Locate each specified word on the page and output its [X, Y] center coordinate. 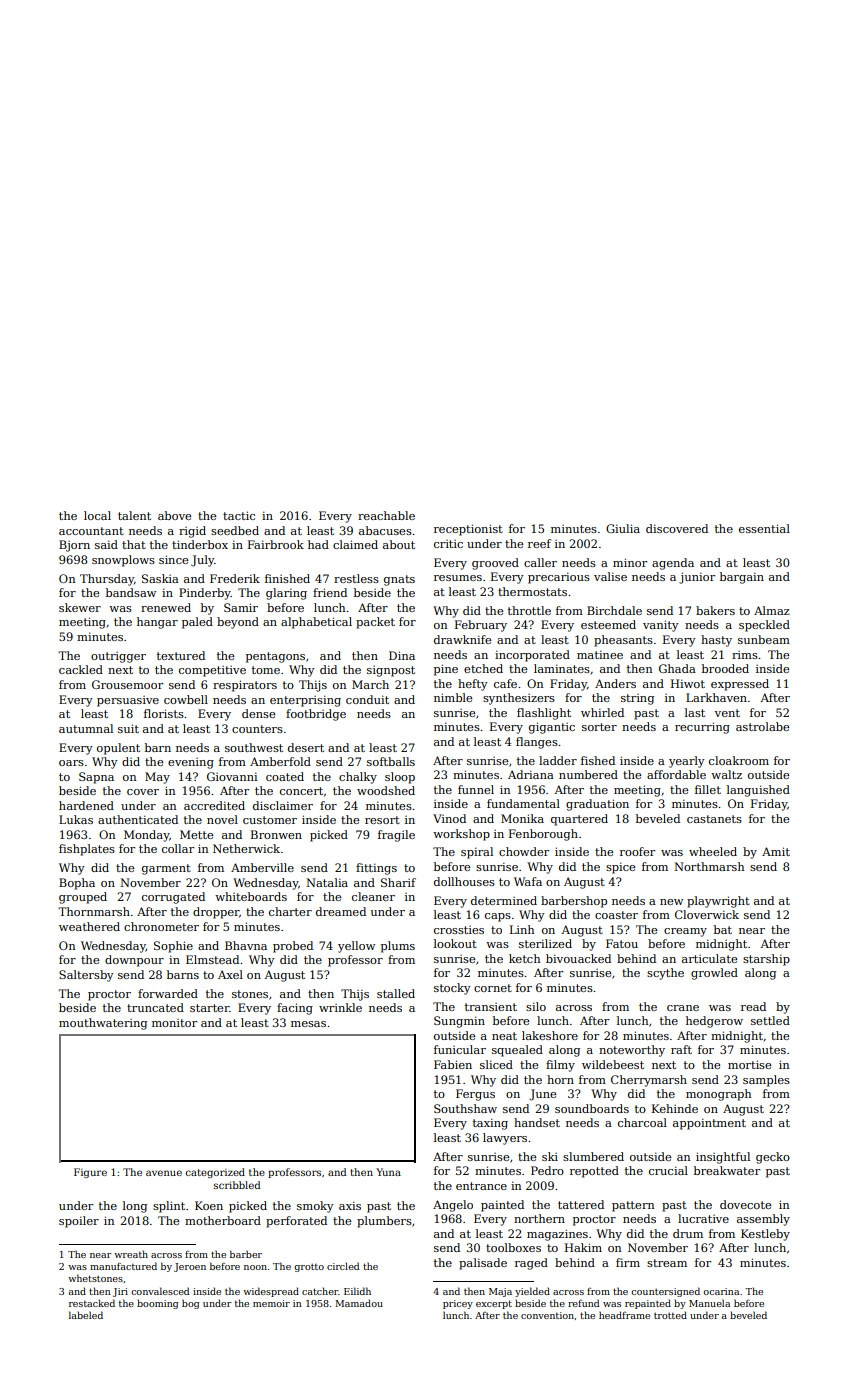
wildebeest [613, 1064]
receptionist [468, 530]
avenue [164, 1173]
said [106, 544]
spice [620, 868]
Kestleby [765, 1235]
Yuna [388, 1172]
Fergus [475, 1095]
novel [222, 819]
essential [764, 528]
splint [169, 1207]
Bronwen [276, 834]
